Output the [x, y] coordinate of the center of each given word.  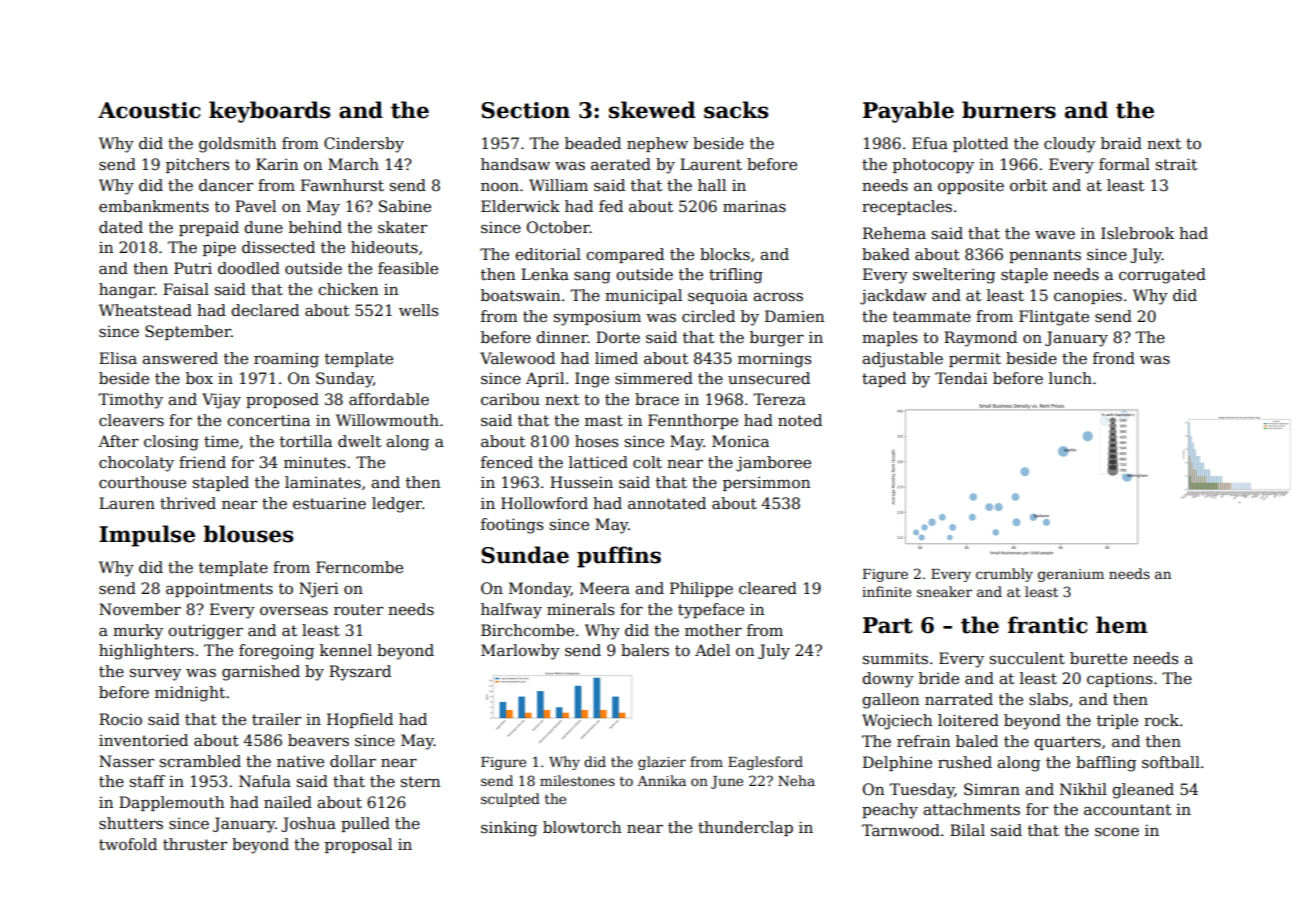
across [778, 297]
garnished [261, 673]
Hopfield [360, 720]
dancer [226, 185]
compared [625, 255]
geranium [1071, 575]
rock [1161, 720]
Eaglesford [765, 763]
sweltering [954, 276]
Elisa [118, 358]
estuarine [329, 503]
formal [1124, 164]
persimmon [766, 484]
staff [147, 781]
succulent [1027, 658]
